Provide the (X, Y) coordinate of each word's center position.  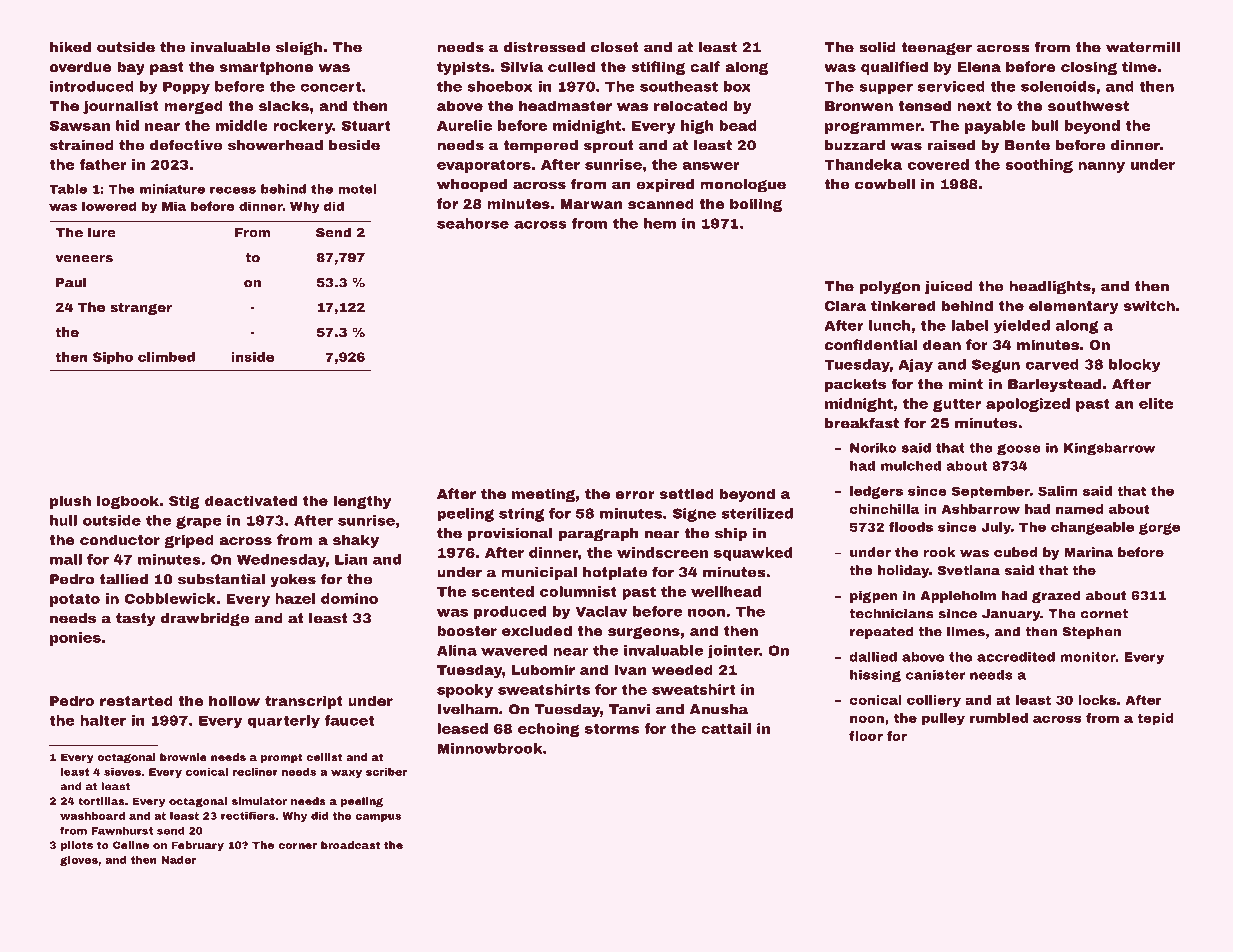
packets (855, 385)
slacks (284, 105)
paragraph (599, 535)
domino (349, 598)
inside (252, 357)
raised (951, 145)
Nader (178, 860)
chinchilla (884, 509)
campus (378, 818)
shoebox (500, 86)
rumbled (999, 718)
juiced (949, 287)
